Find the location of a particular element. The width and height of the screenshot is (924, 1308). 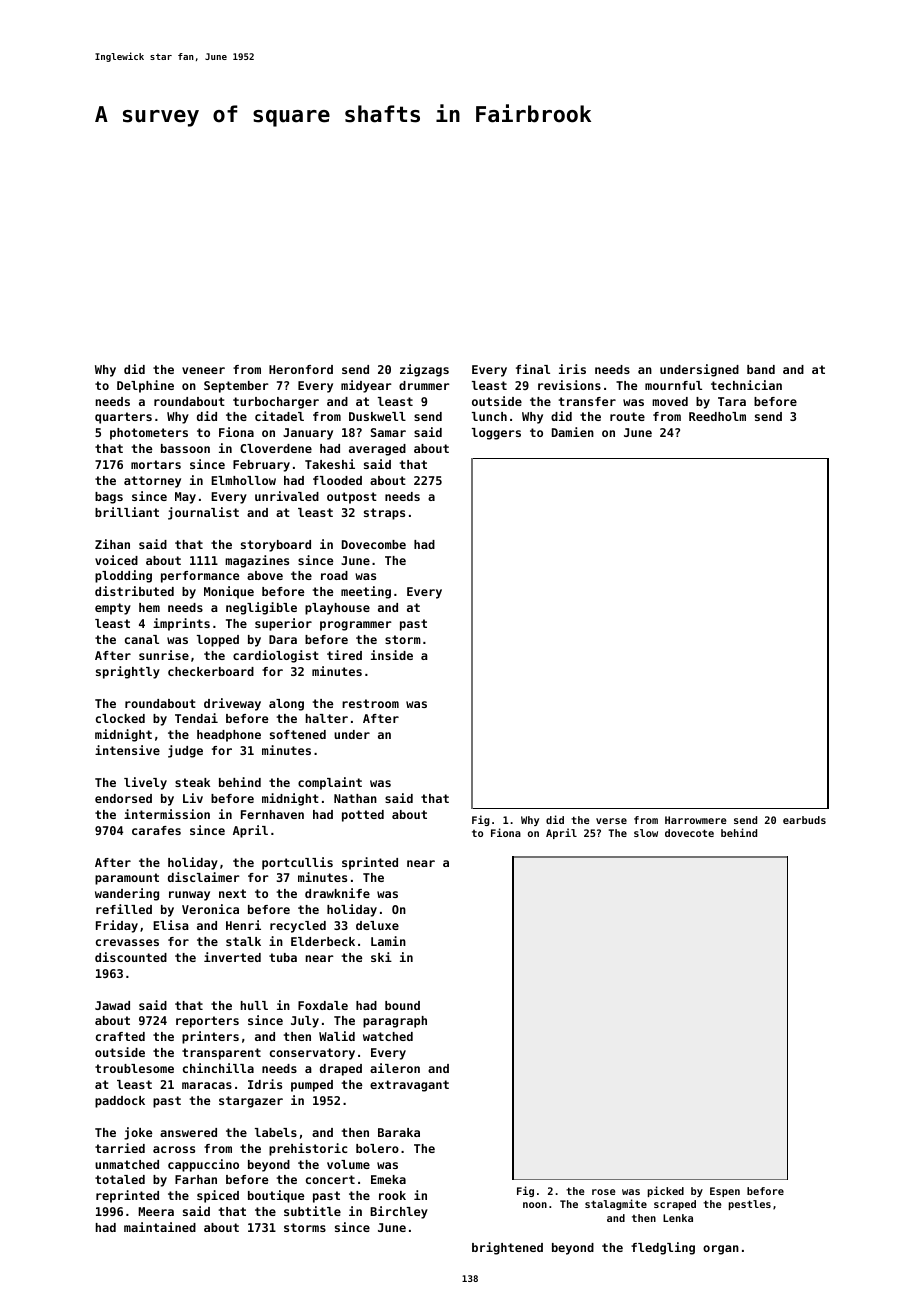

Baraka is located at coordinates (399, 1132).
